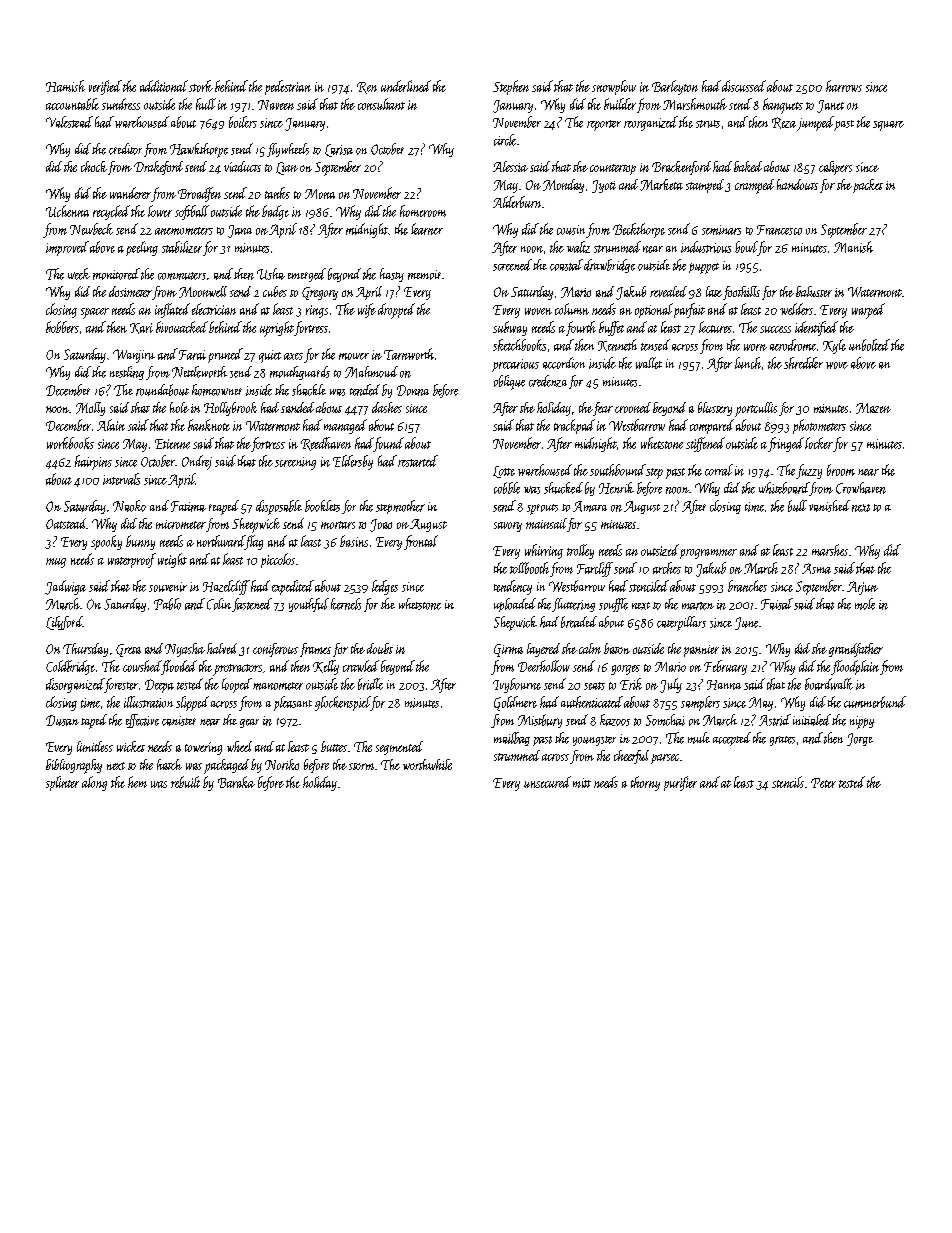  What do you see at coordinates (505, 140) in the screenshot?
I see `circle` at bounding box center [505, 140].
